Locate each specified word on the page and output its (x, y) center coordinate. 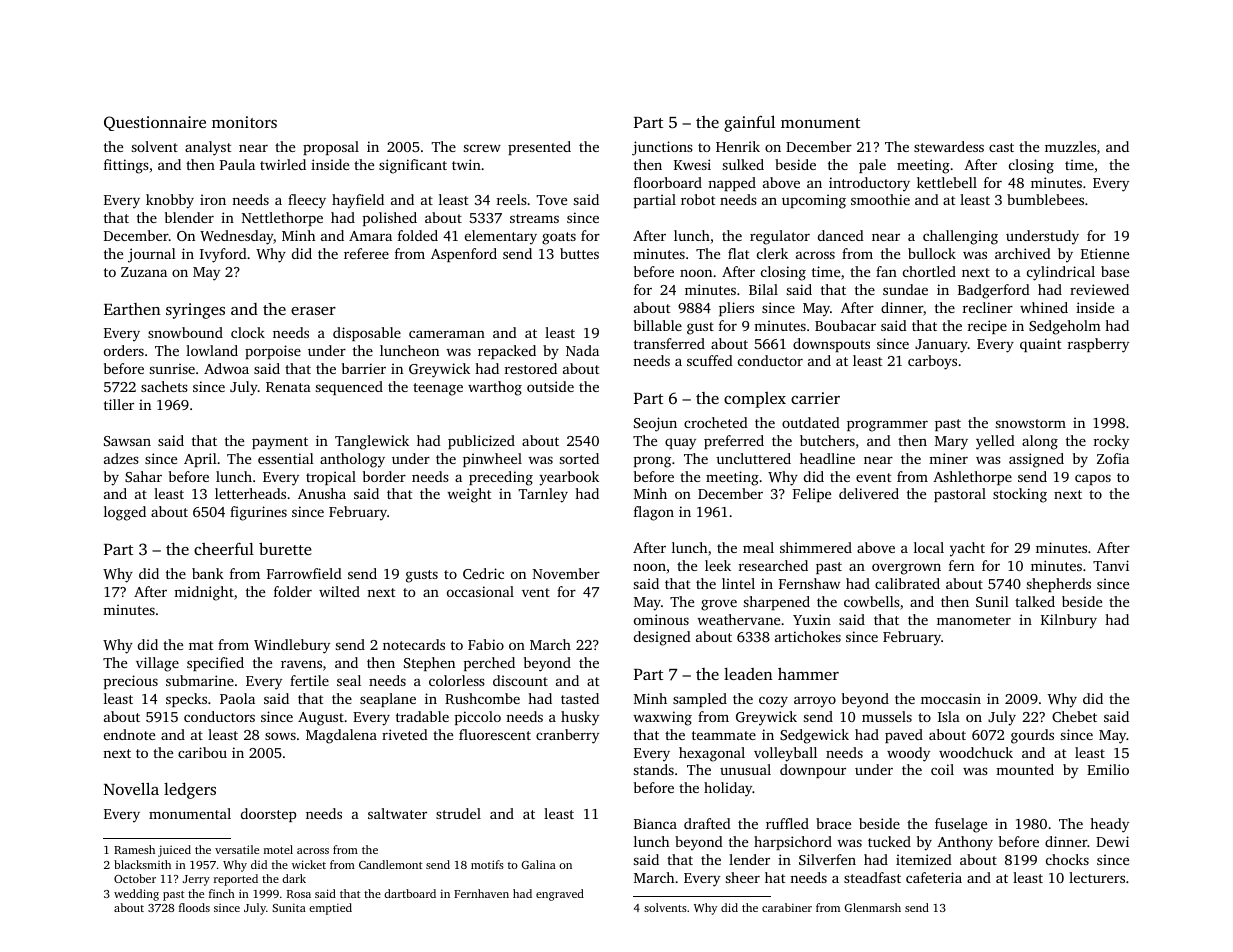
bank (208, 573)
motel (278, 849)
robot (698, 199)
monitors (244, 122)
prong (652, 462)
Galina (539, 864)
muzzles (1070, 146)
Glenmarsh (873, 907)
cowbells (872, 601)
